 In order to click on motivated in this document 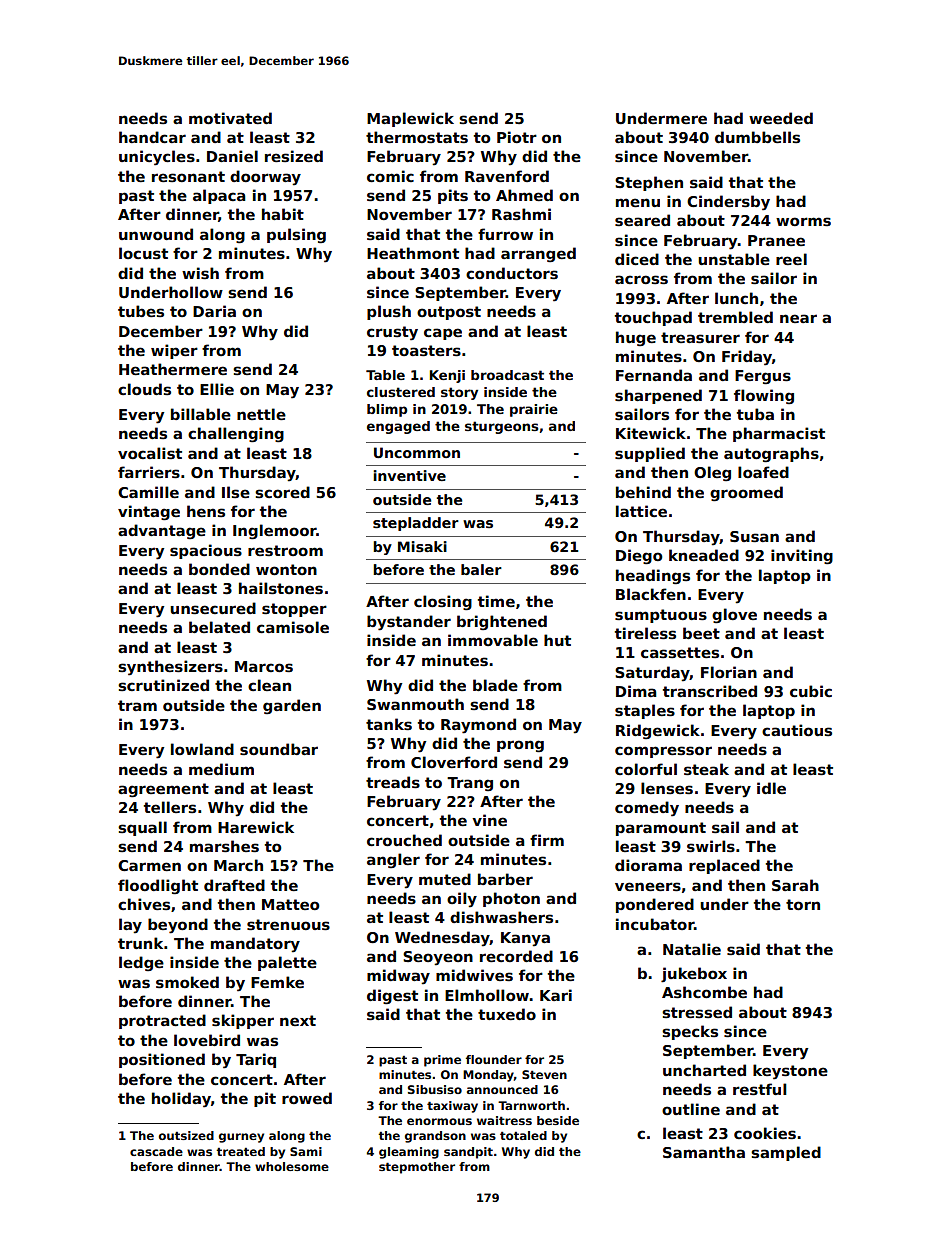, I will do `click(230, 118)`.
